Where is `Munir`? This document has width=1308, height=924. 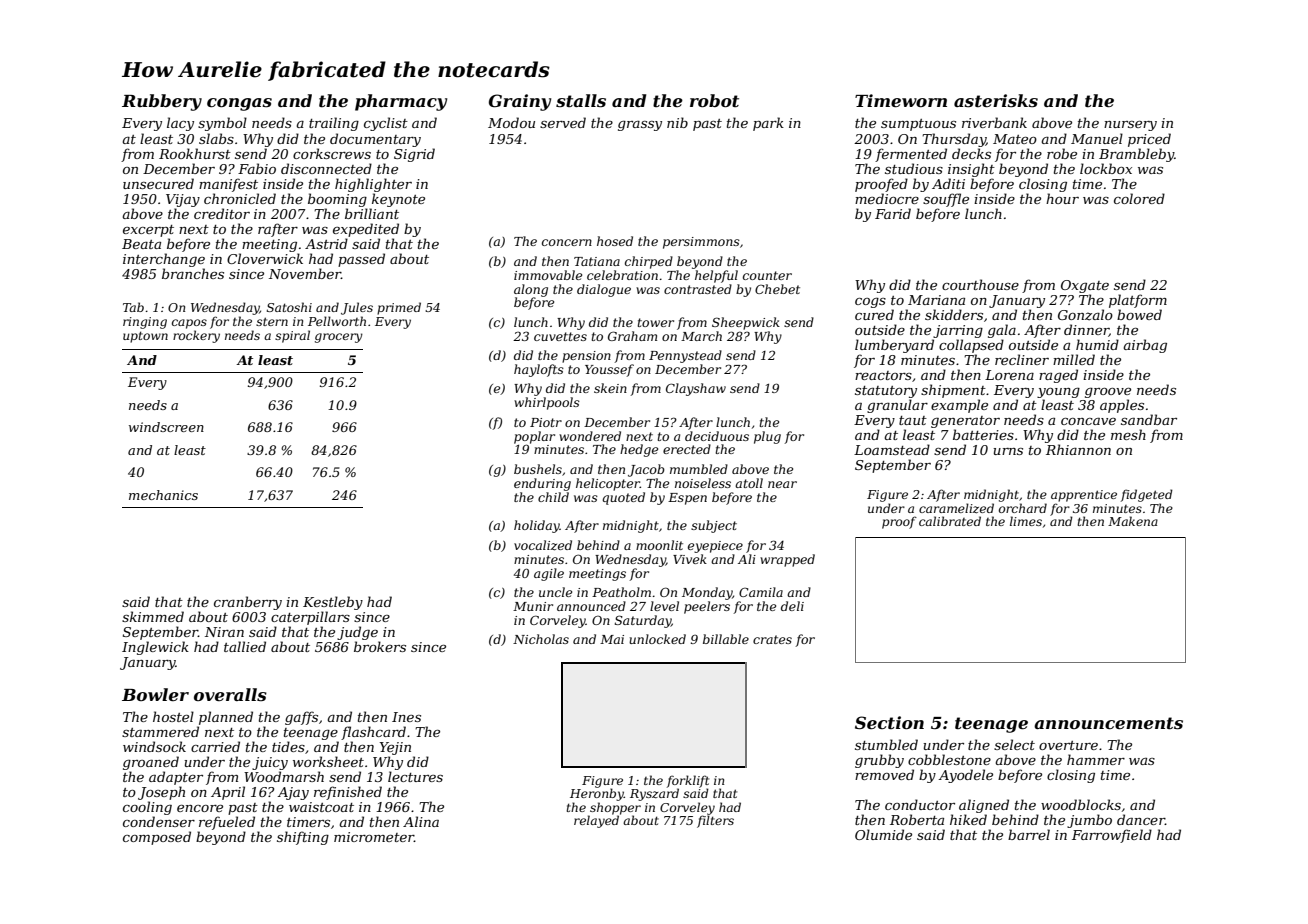
Munir is located at coordinates (533, 606).
